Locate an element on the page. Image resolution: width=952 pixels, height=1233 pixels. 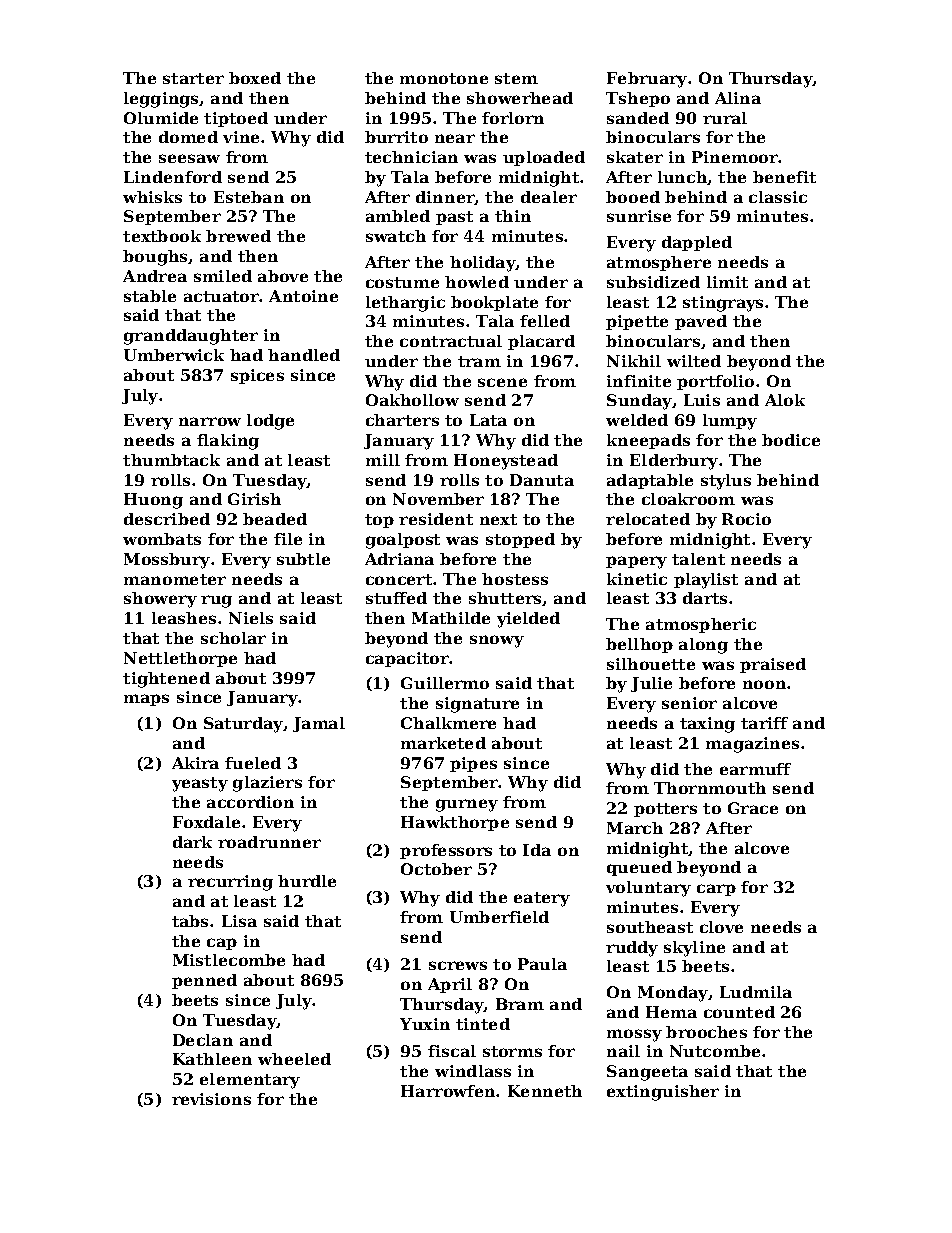
revisions is located at coordinates (211, 1099).
